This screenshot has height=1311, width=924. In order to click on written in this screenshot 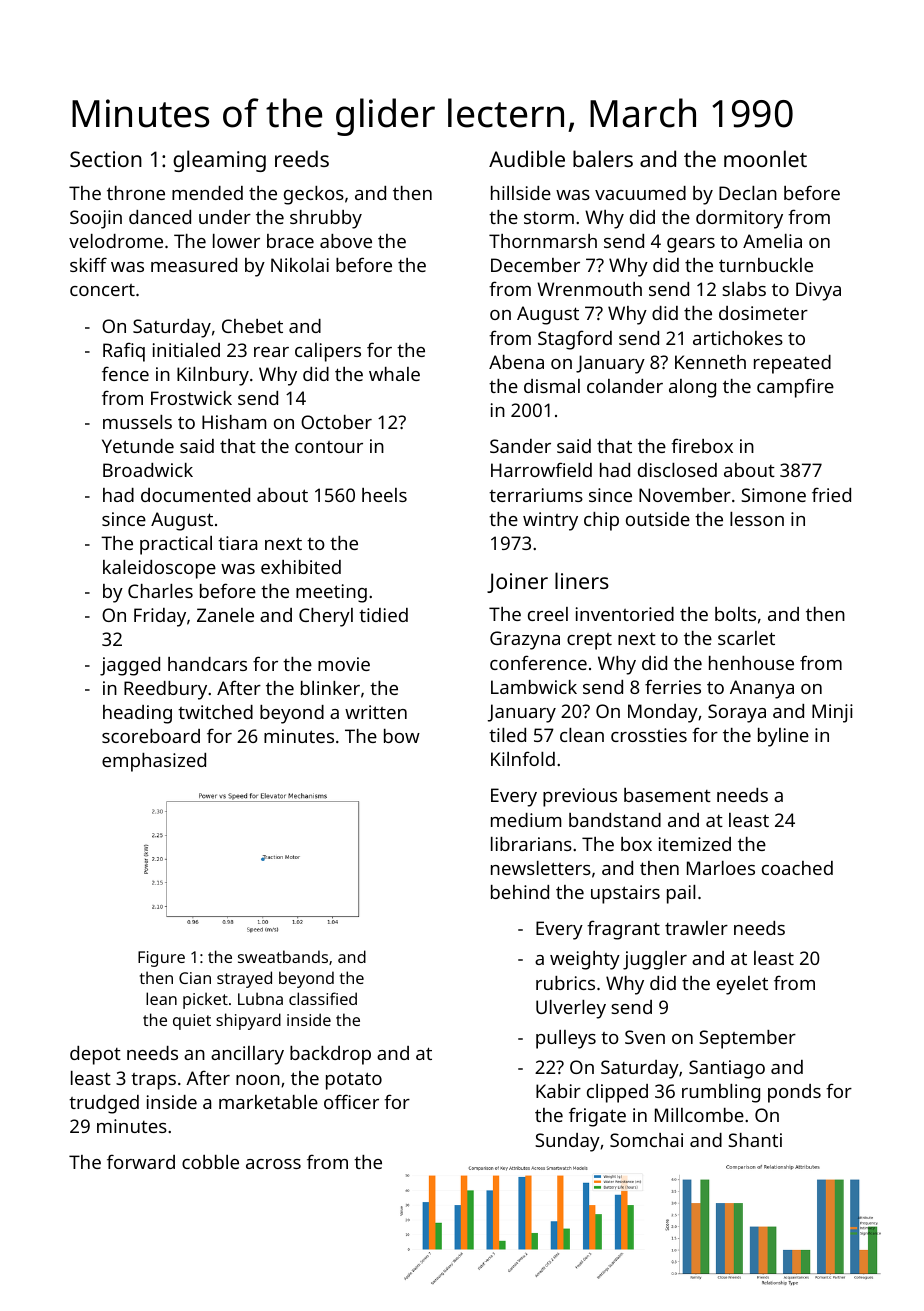, I will do `click(376, 712)`.
